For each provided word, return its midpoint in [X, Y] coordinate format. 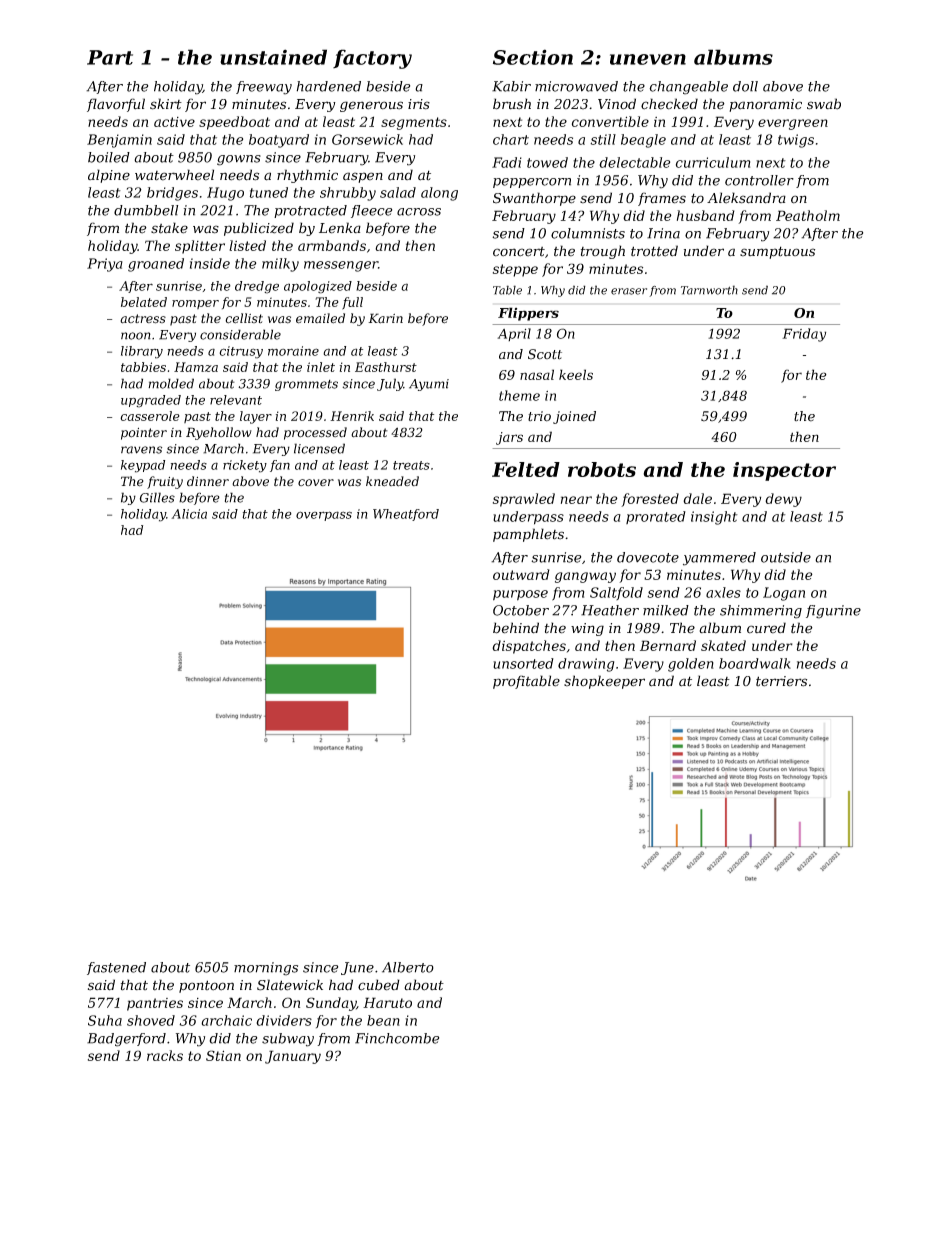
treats [411, 465]
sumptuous [777, 252]
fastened [116, 968]
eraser [629, 291]
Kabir [511, 86]
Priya [105, 265]
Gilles [157, 497]
